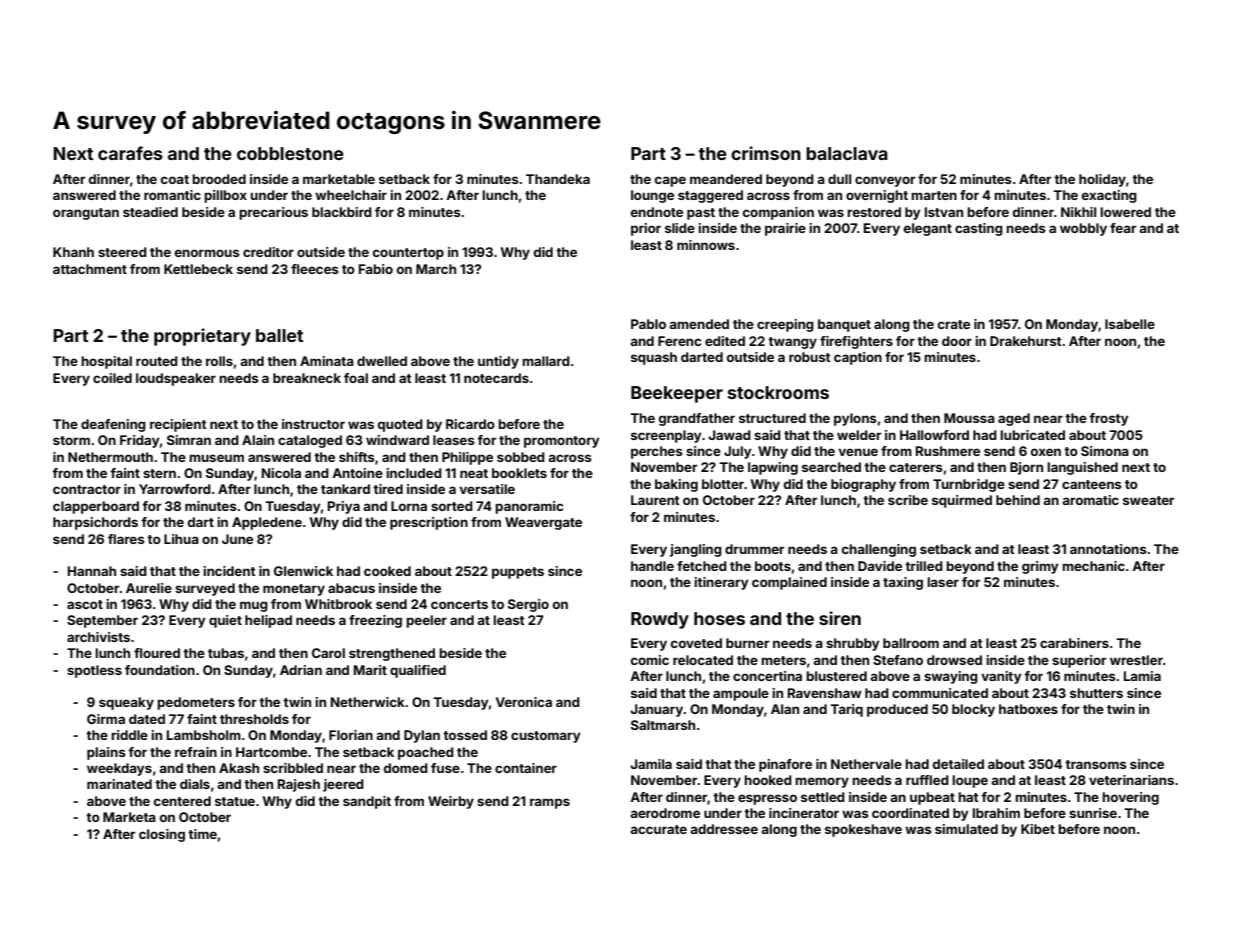 The width and height of the screenshot is (1233, 952). What do you see at coordinates (652, 566) in the screenshot?
I see `handle` at bounding box center [652, 566].
